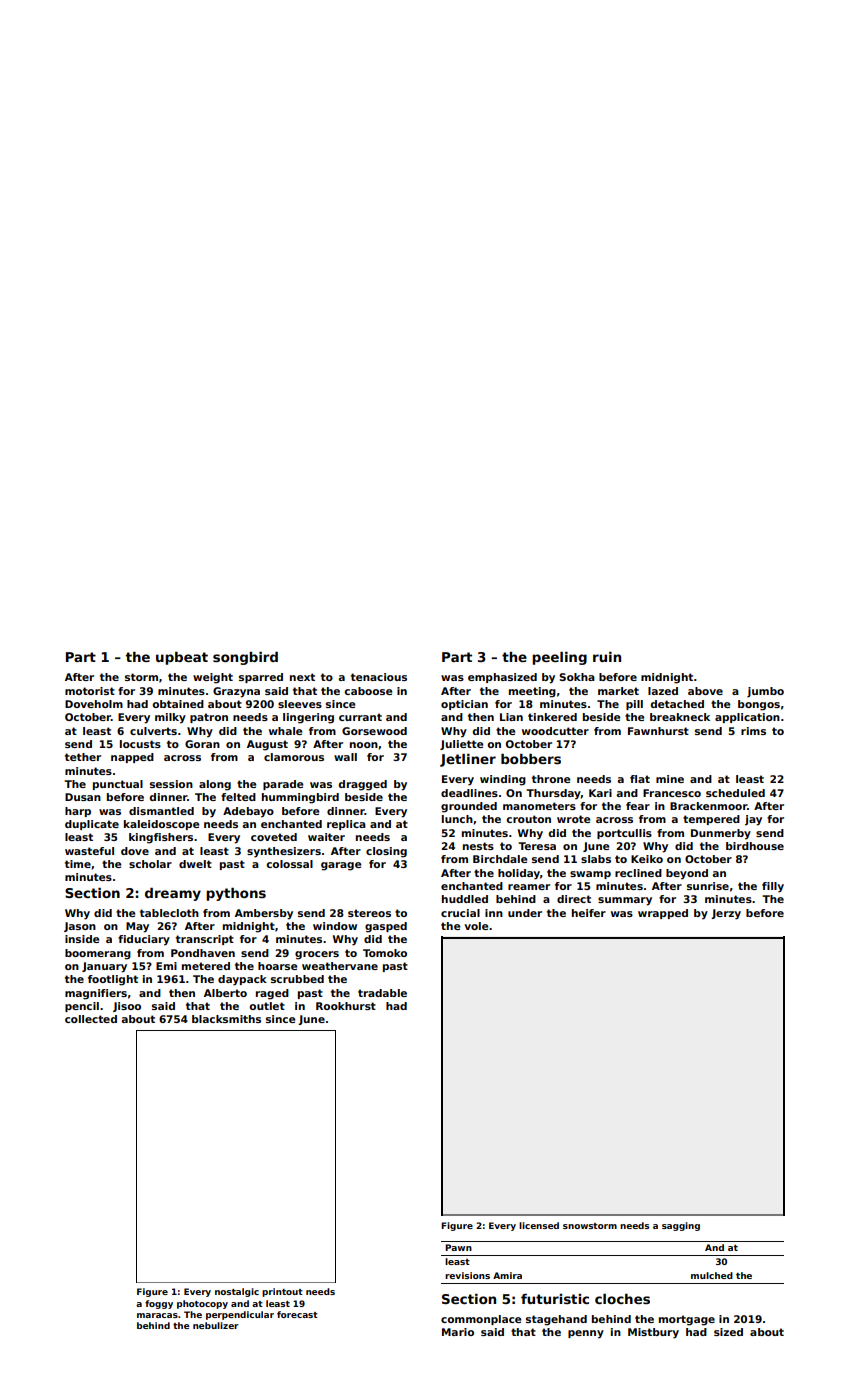 Image resolution: width=849 pixels, height=1400 pixels. I want to click on Jerzy, so click(726, 914).
